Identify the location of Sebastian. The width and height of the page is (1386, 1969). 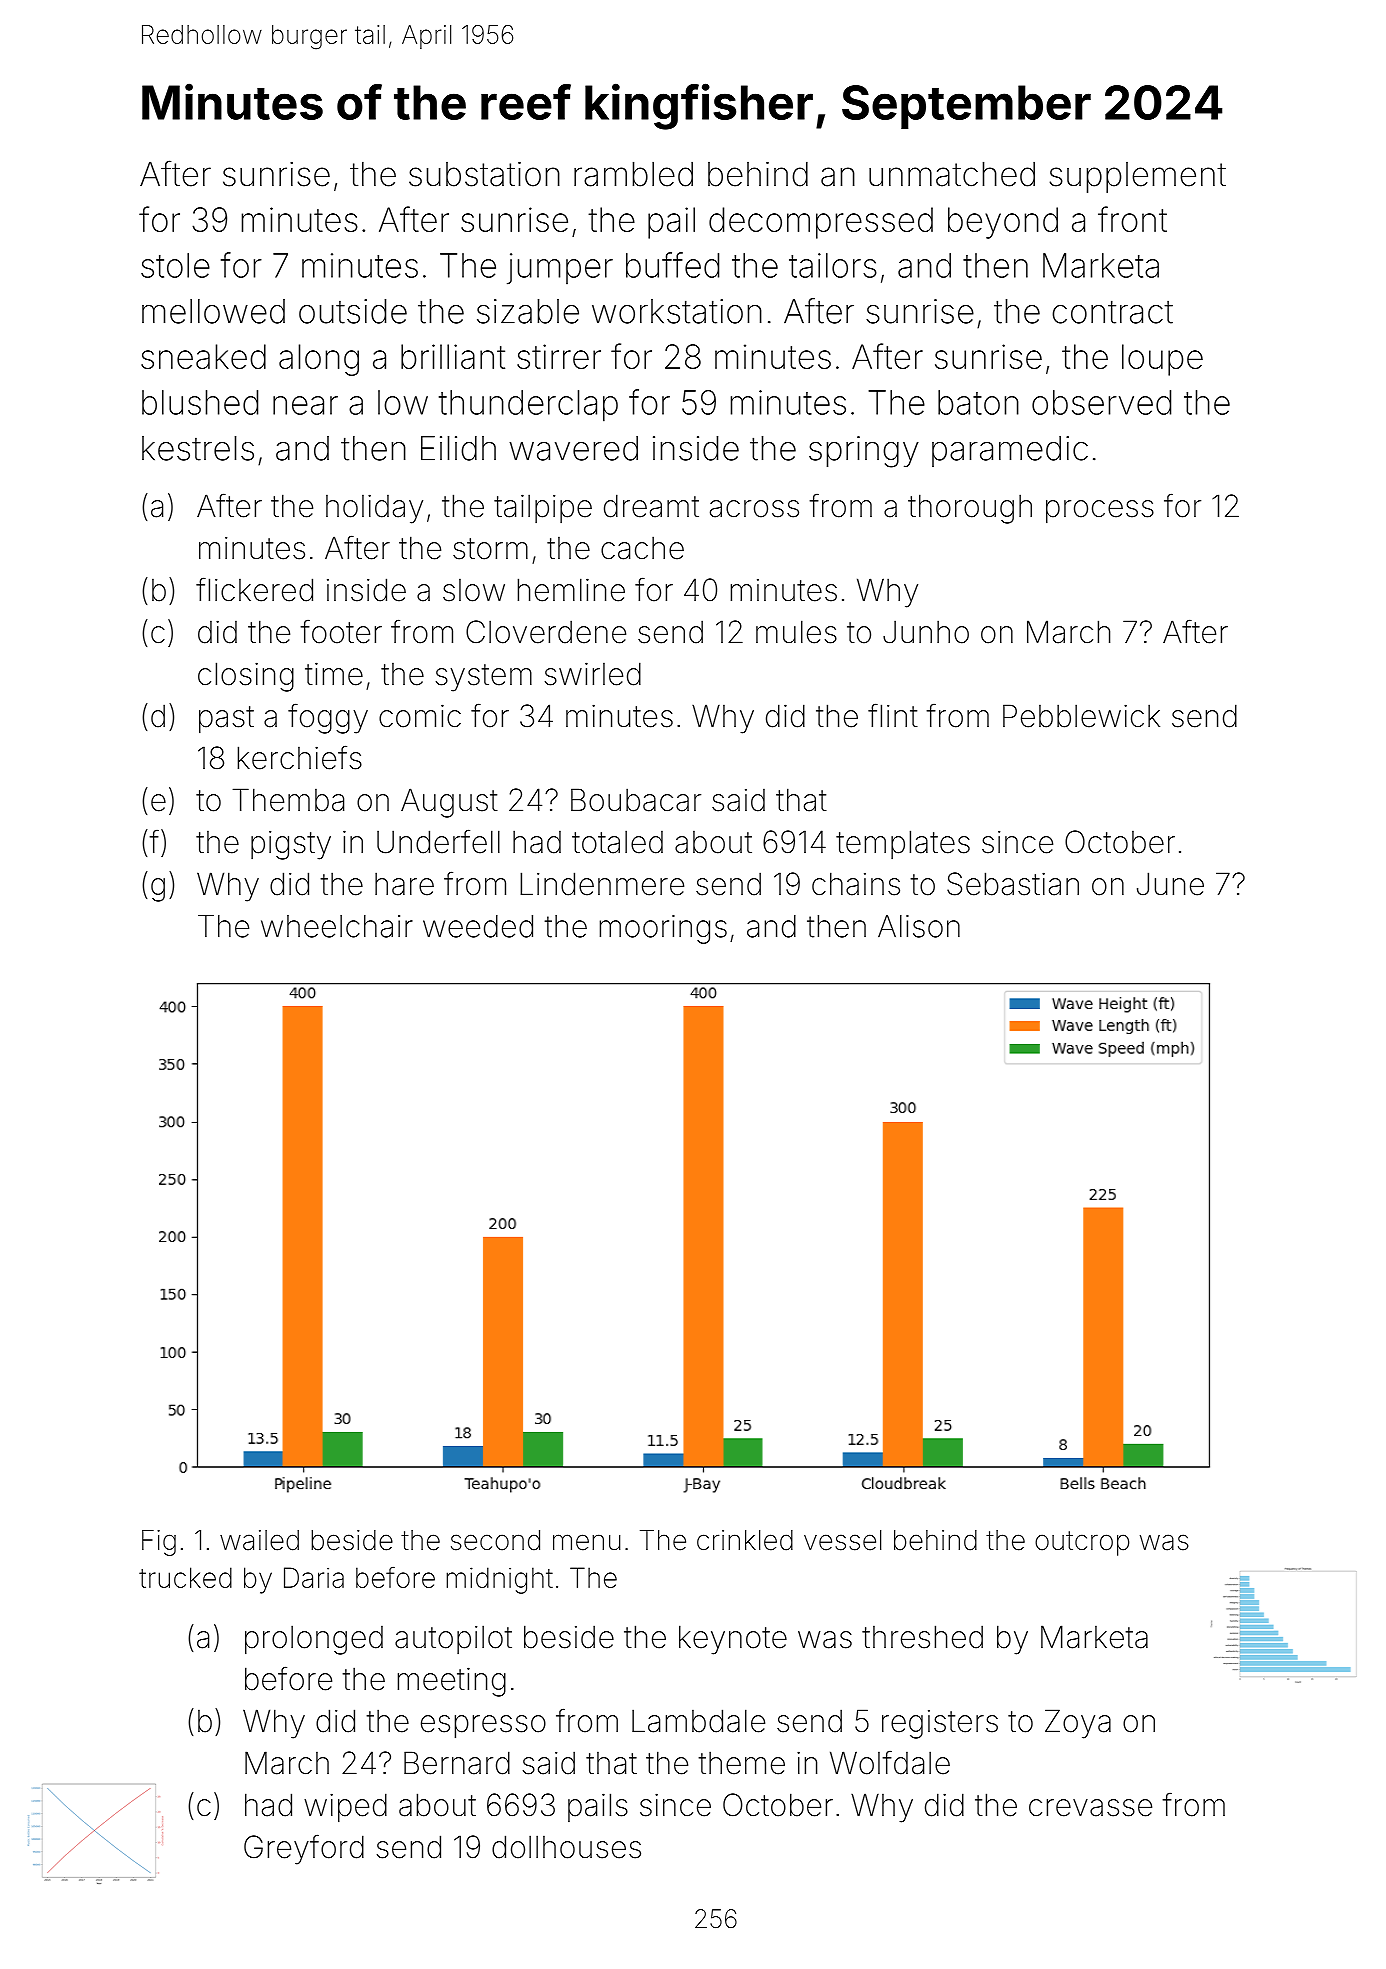
(1013, 884).
